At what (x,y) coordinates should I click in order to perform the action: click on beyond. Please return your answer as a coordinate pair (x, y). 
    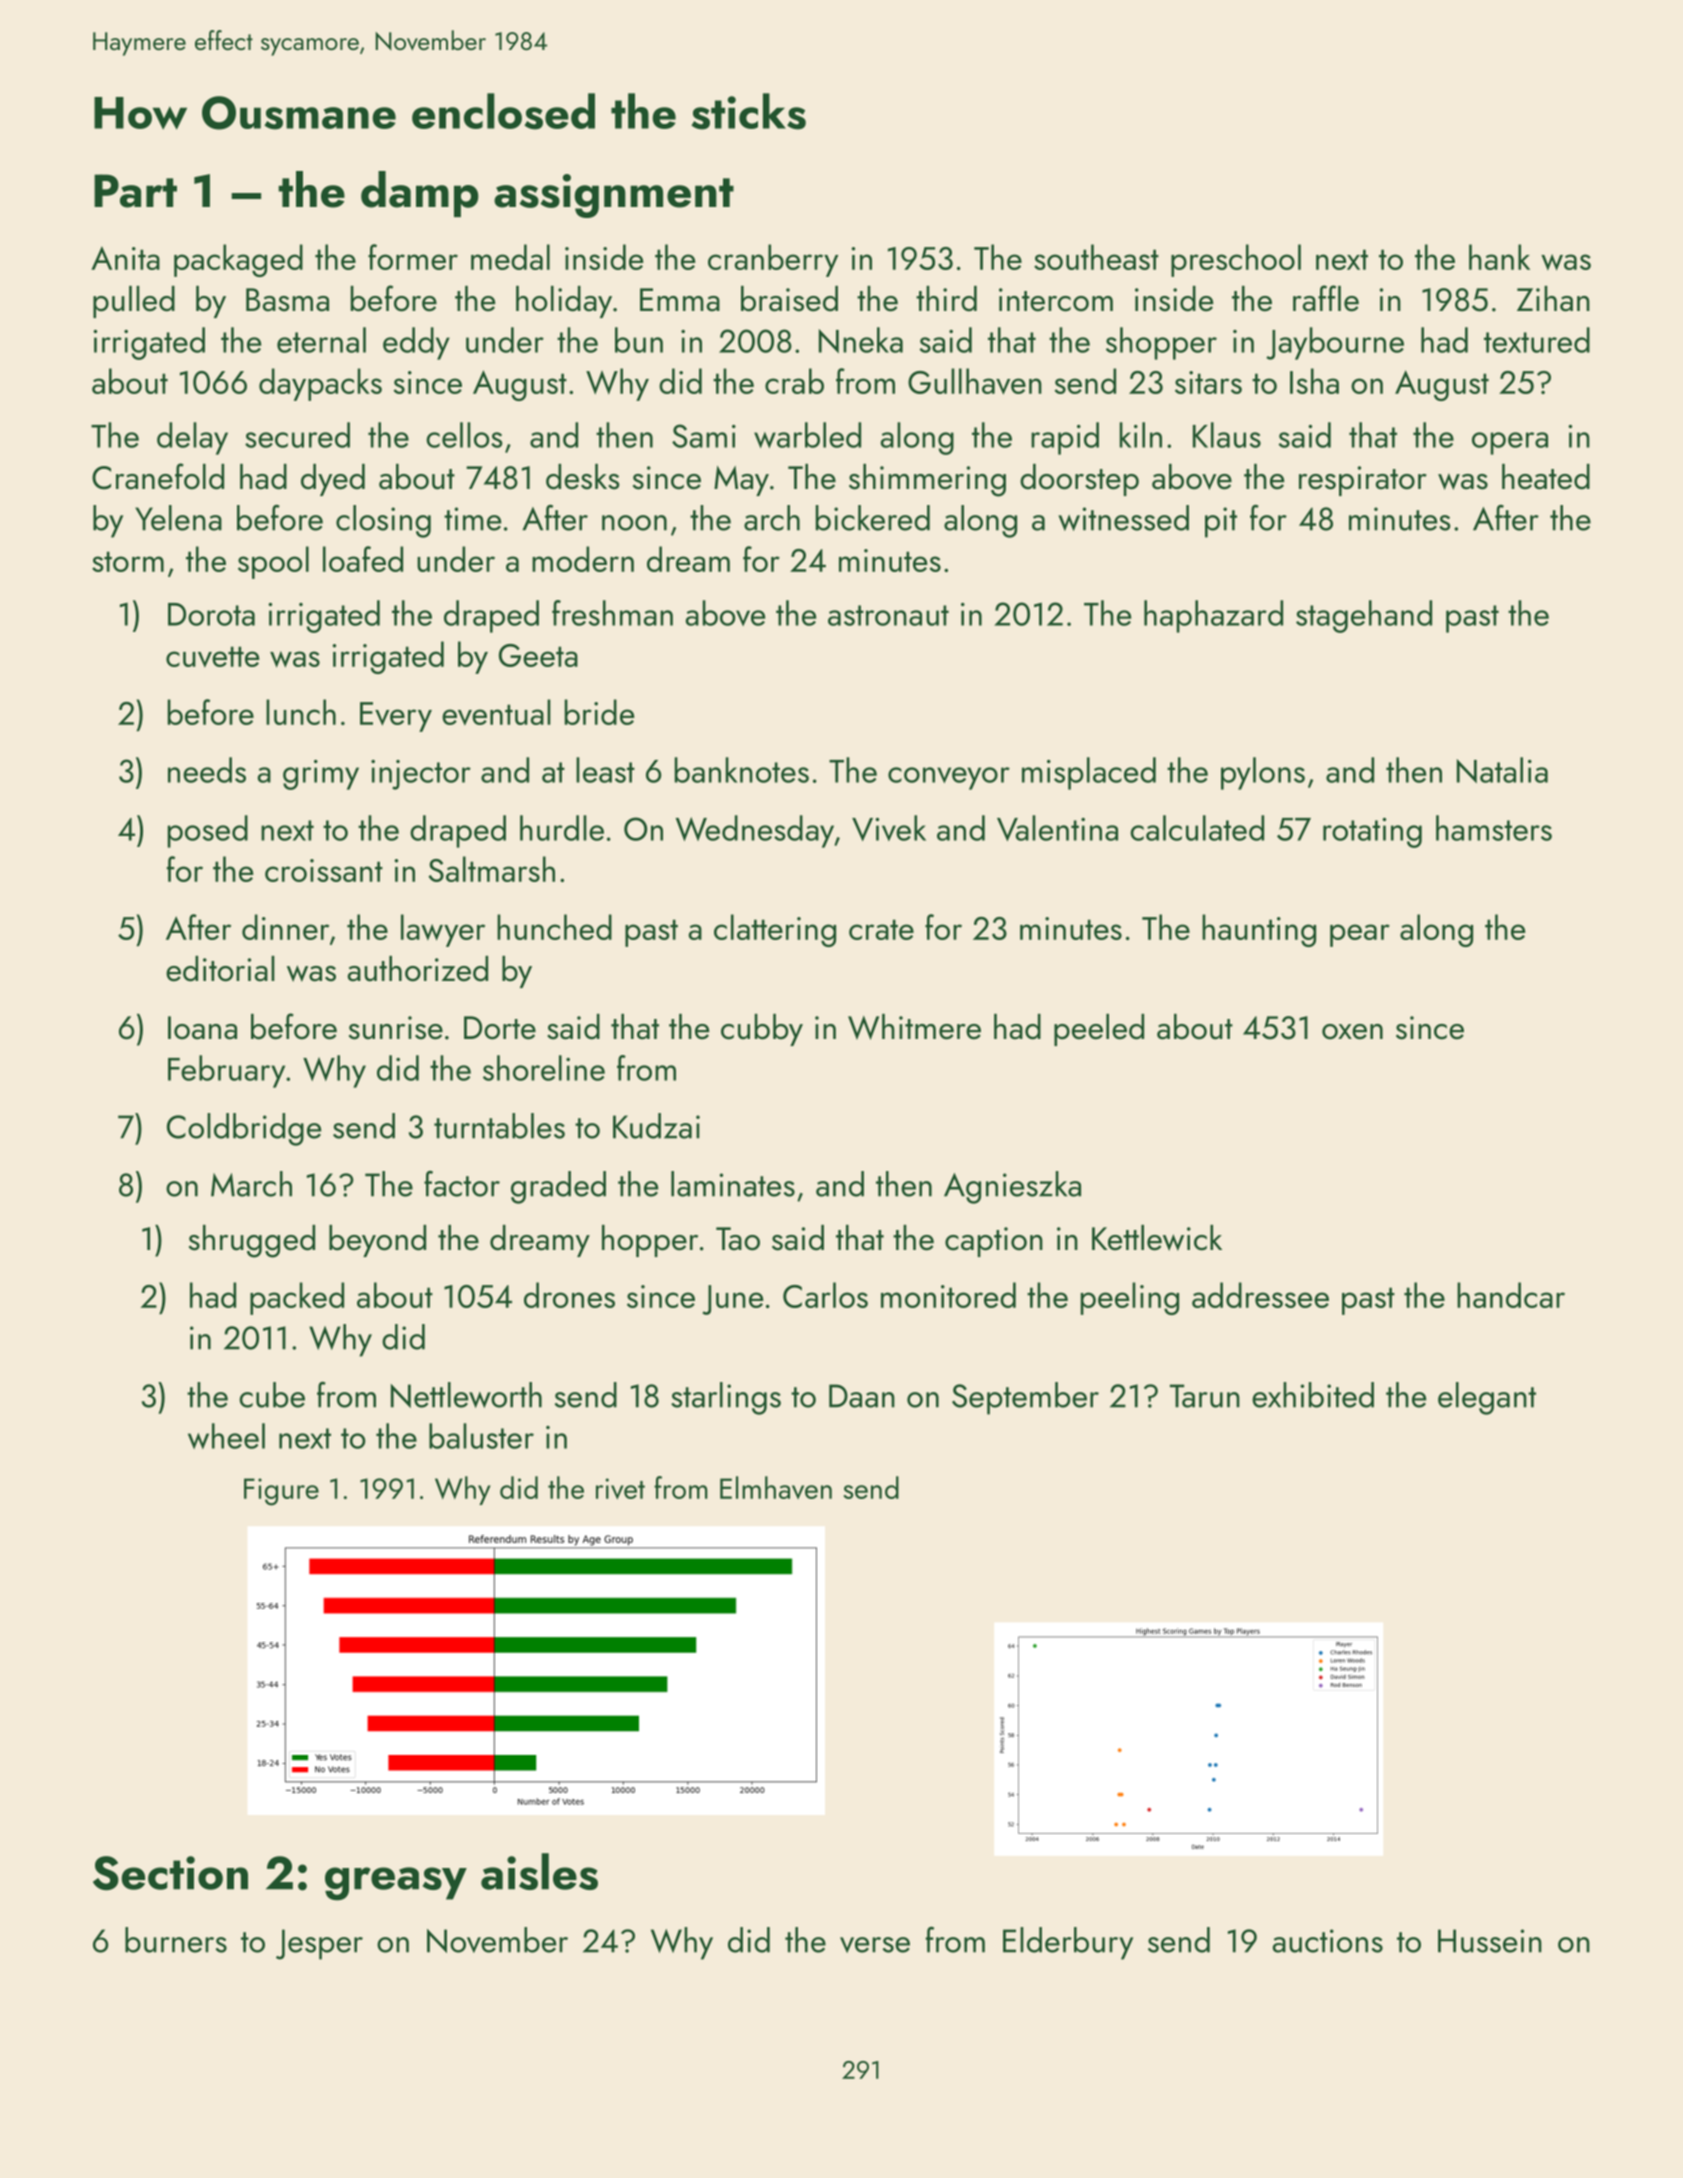
    Looking at the image, I should click on (377, 1241).
